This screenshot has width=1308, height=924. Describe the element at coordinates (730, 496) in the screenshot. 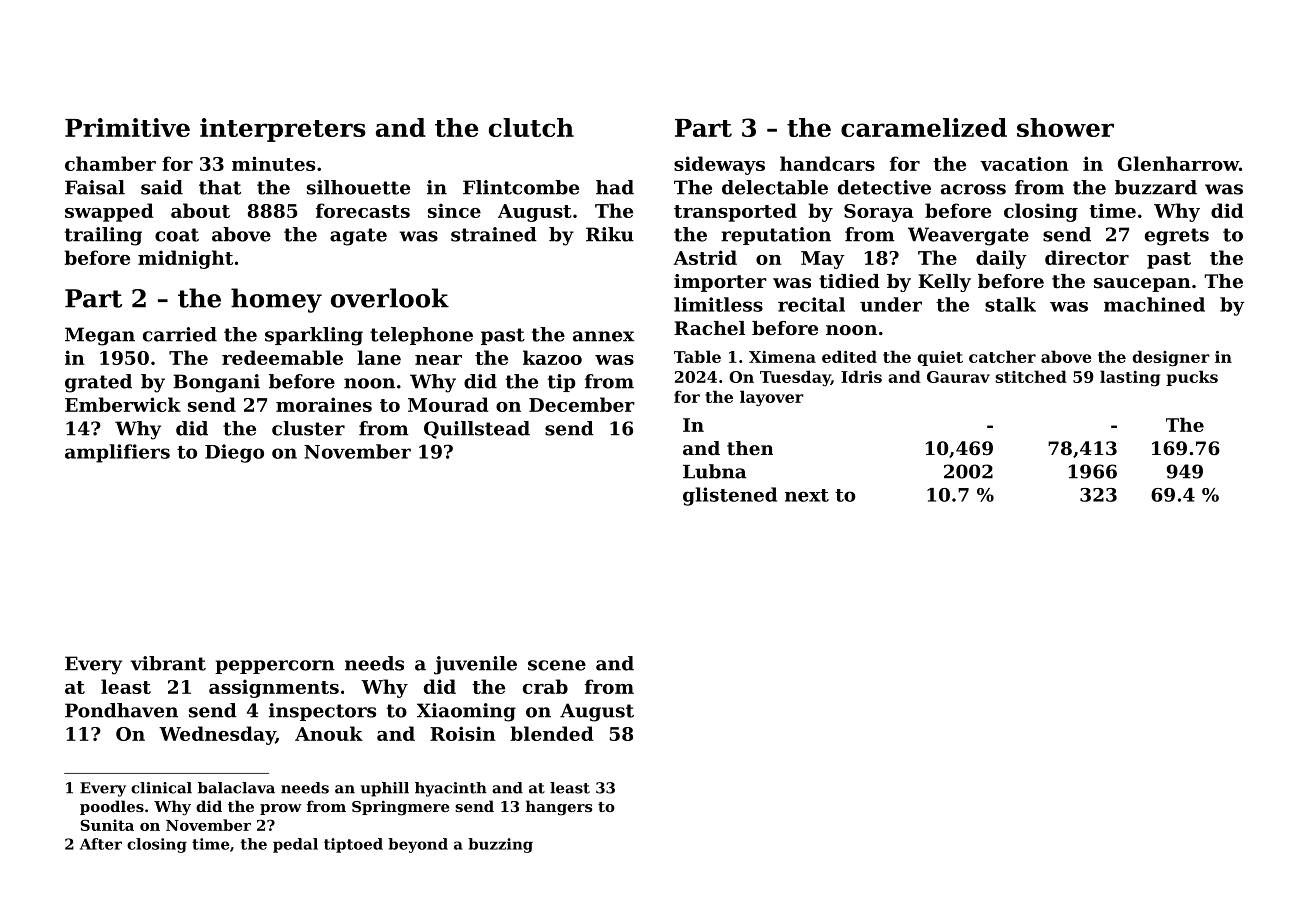

I see `glistened` at that location.
